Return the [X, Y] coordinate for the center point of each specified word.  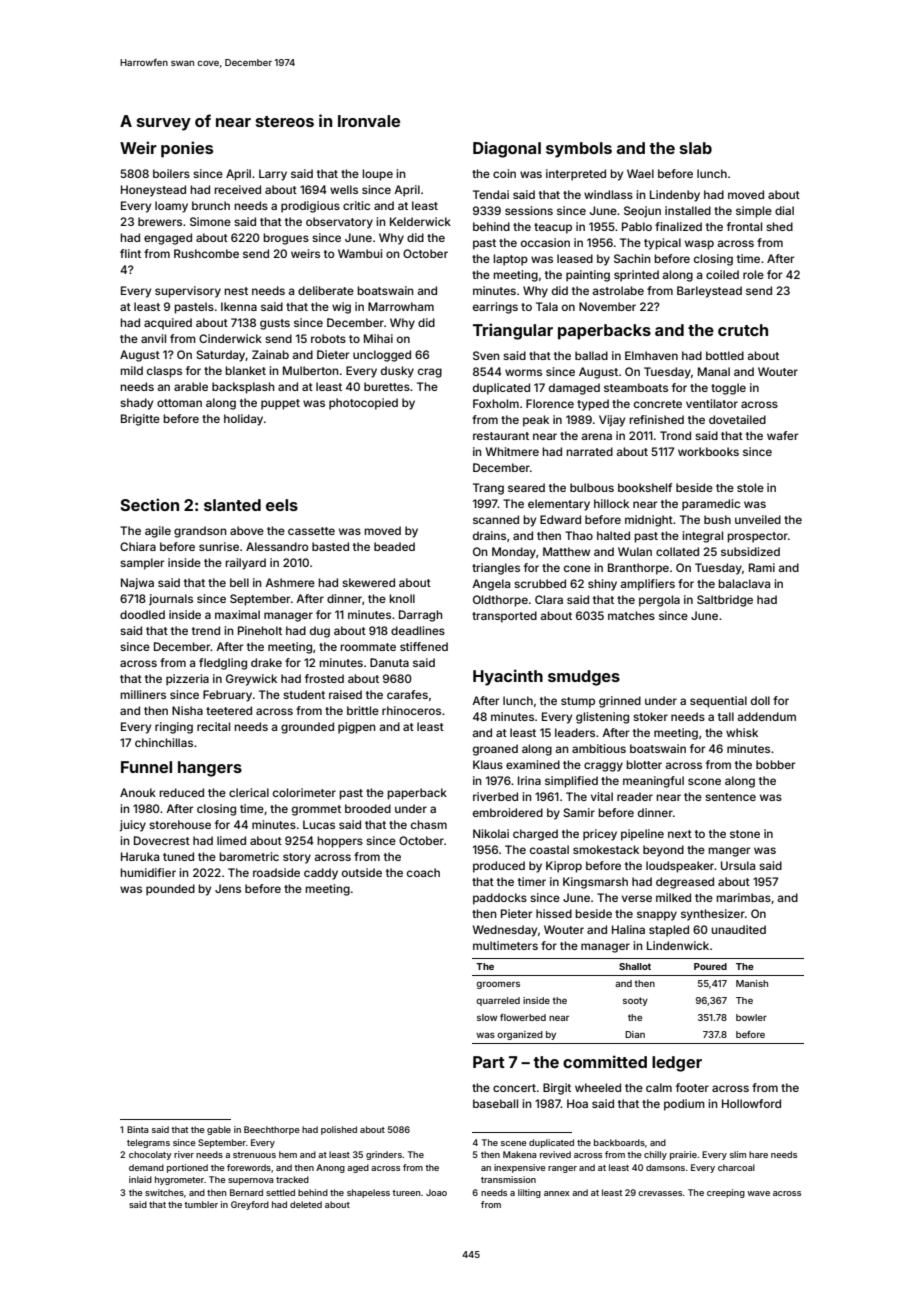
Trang [488, 489]
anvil [153, 338]
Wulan [635, 551]
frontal [744, 226]
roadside [276, 872]
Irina [529, 780]
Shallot [635, 966]
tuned [178, 856]
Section [150, 504]
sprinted [636, 276]
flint [130, 253]
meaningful [653, 782]
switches [164, 1192]
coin [504, 173]
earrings [495, 308]
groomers [498, 985]
